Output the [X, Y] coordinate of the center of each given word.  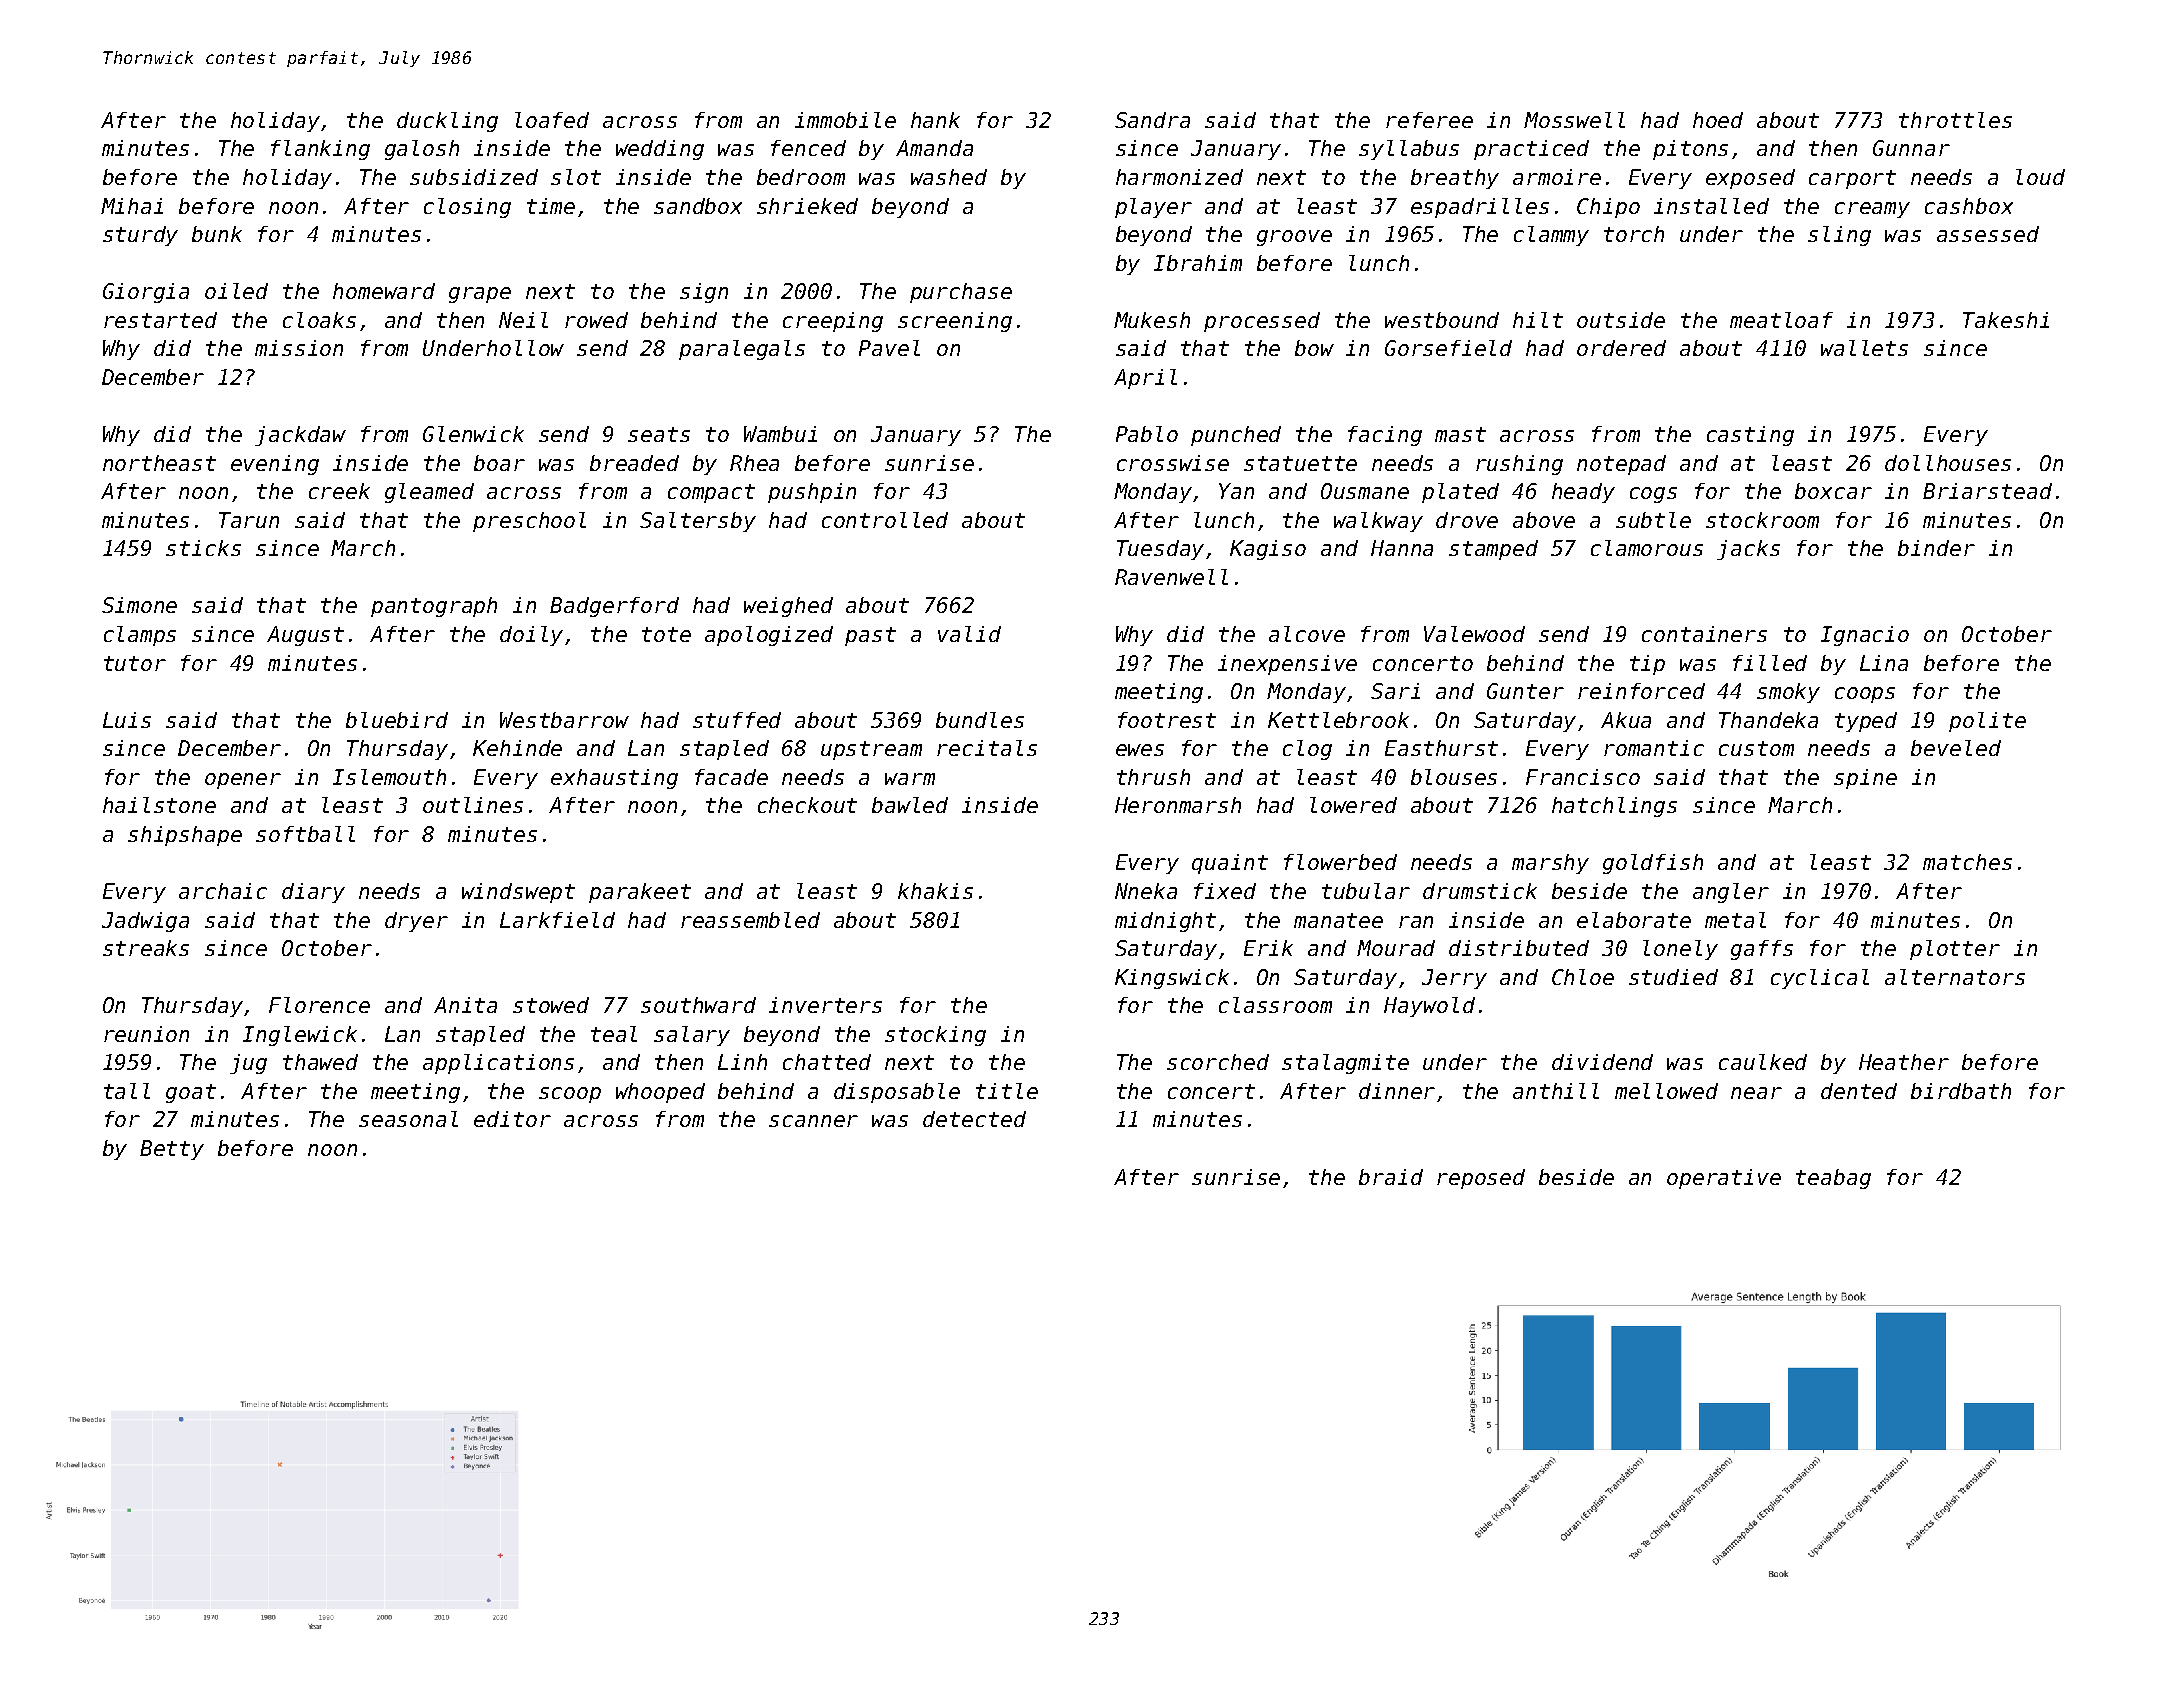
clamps [140, 636]
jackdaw [300, 436]
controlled [885, 520]
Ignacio [1865, 636]
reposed [1481, 1179]
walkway [1378, 522]
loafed [552, 120]
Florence [319, 1005]
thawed [320, 1062]
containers [1704, 634]
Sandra [1152, 120]
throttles [1955, 120]
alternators [1955, 977]
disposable [897, 1093]
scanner [813, 1121]
